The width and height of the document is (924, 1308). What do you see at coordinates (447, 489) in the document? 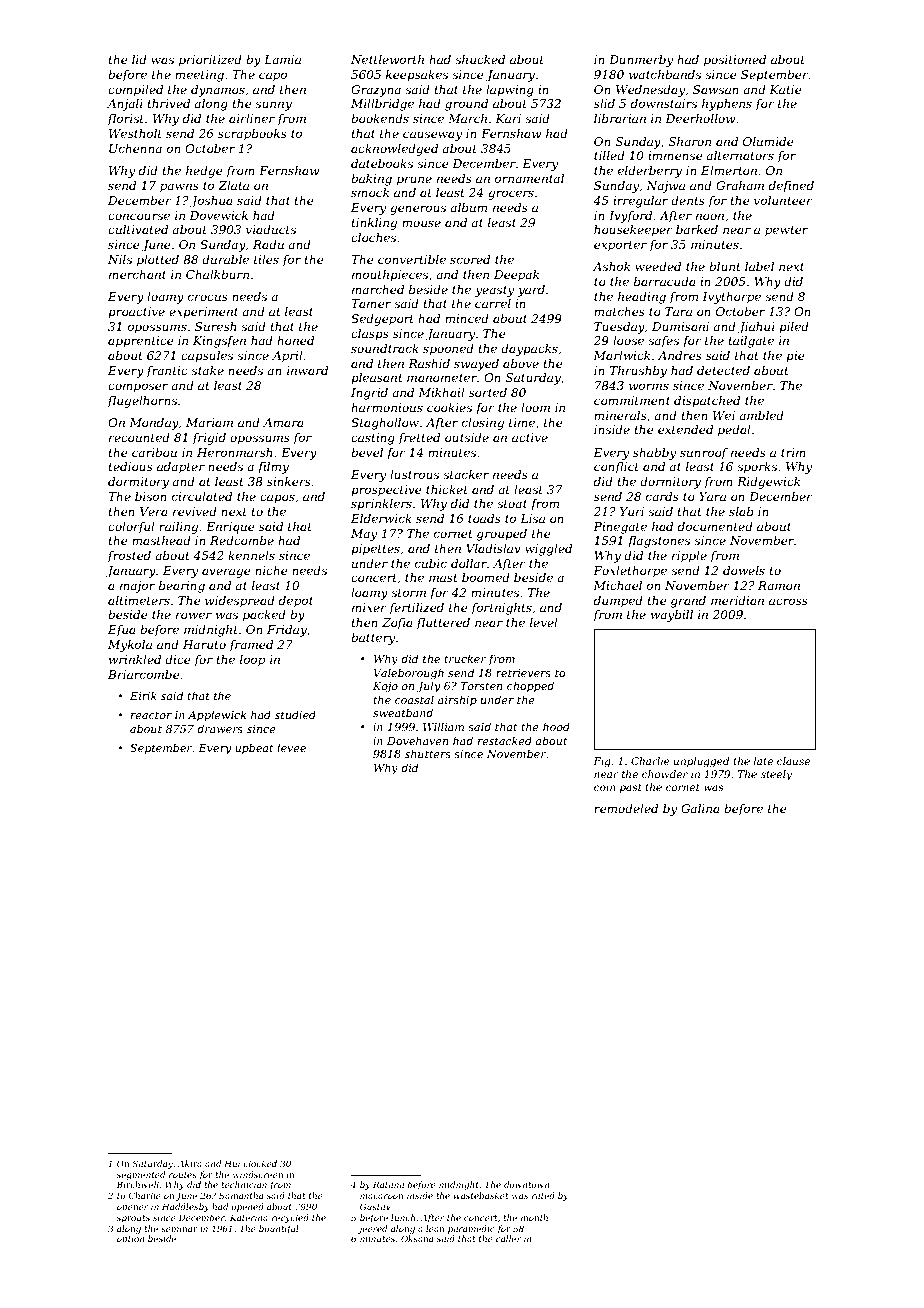
I see `thicket` at bounding box center [447, 489].
